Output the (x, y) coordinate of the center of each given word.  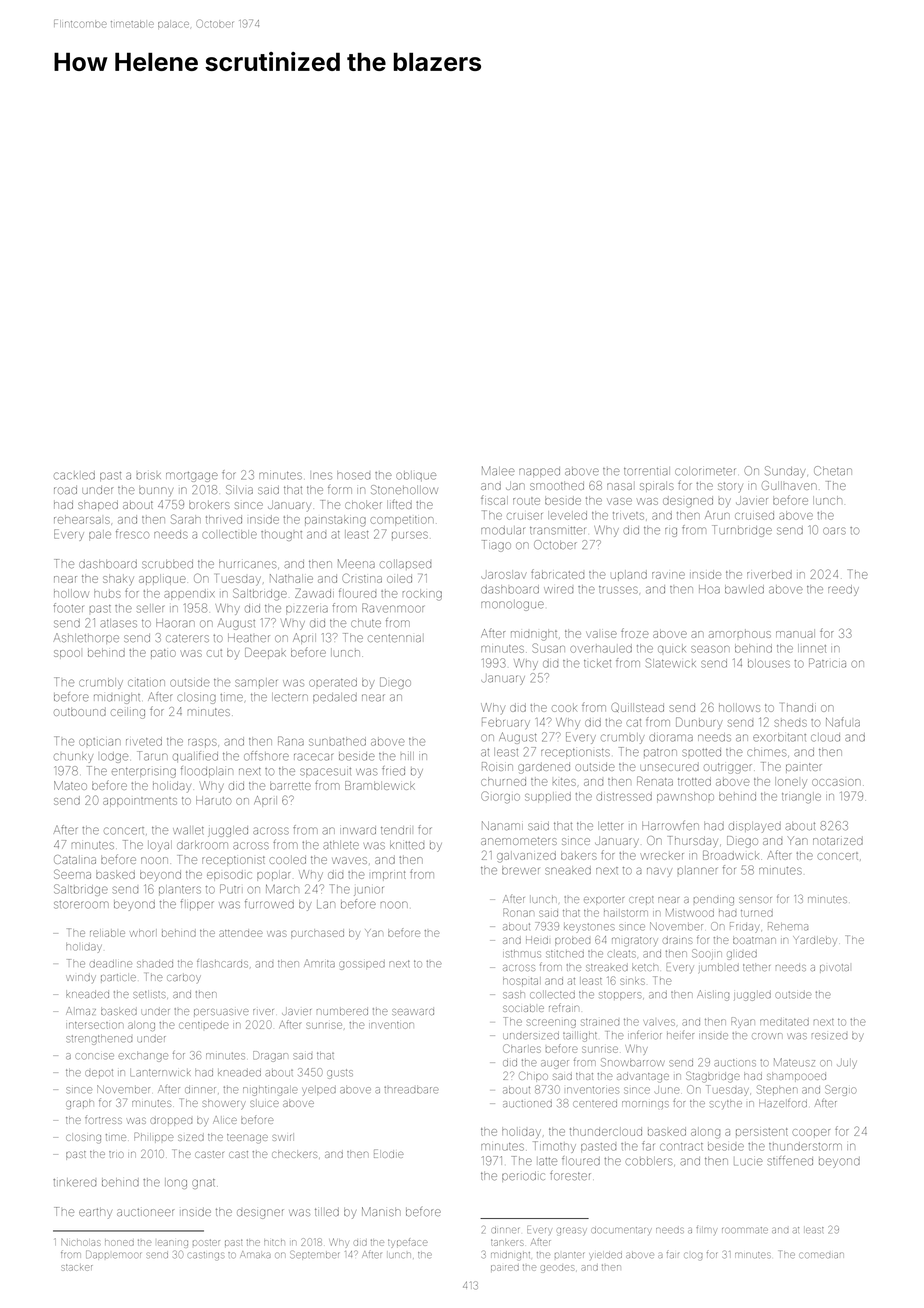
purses (410, 535)
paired (505, 1268)
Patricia (827, 663)
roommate (745, 1230)
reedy (843, 590)
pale (100, 535)
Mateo (70, 785)
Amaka (255, 1254)
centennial (394, 638)
